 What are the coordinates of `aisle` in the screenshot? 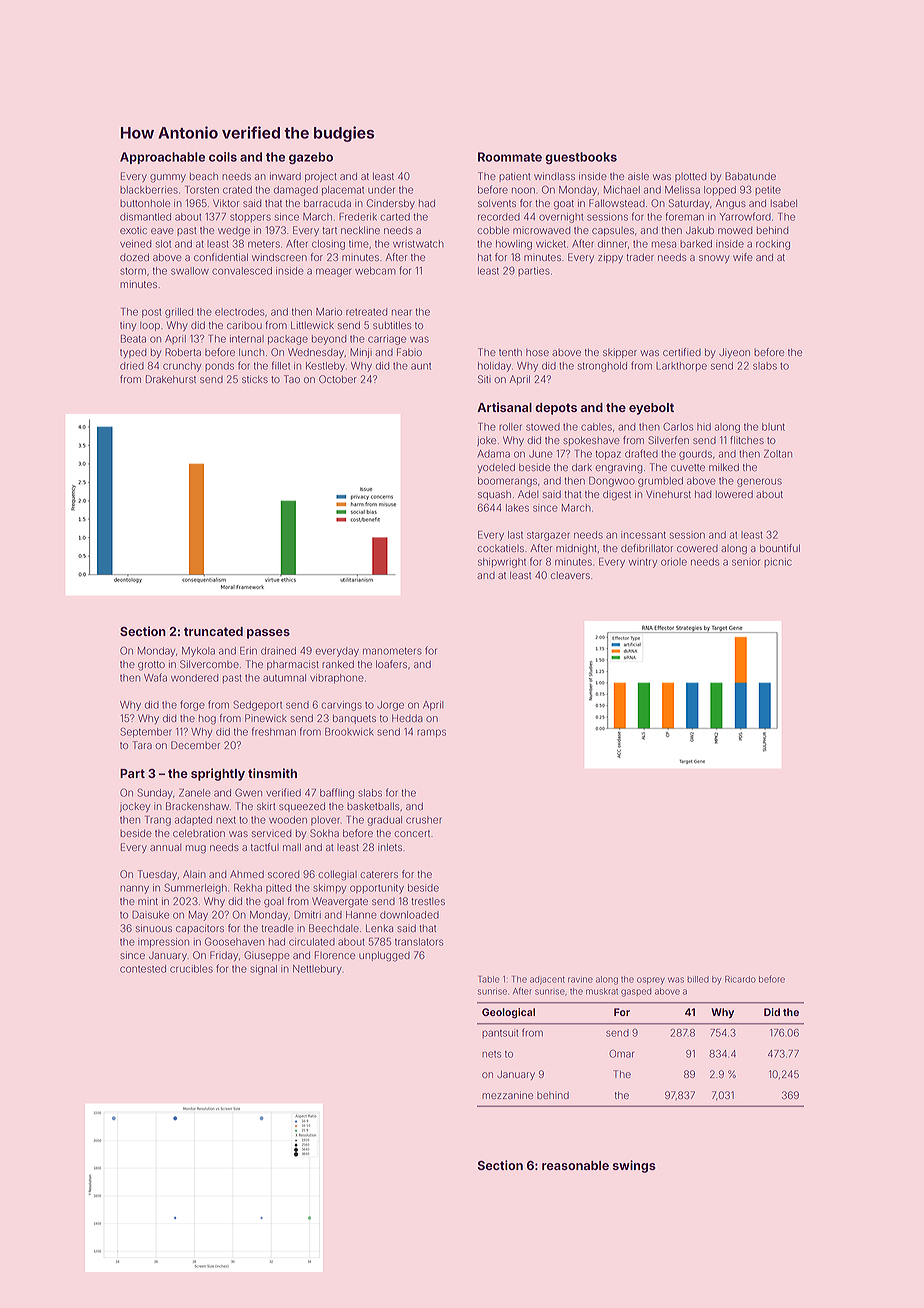 It's located at (638, 176).
